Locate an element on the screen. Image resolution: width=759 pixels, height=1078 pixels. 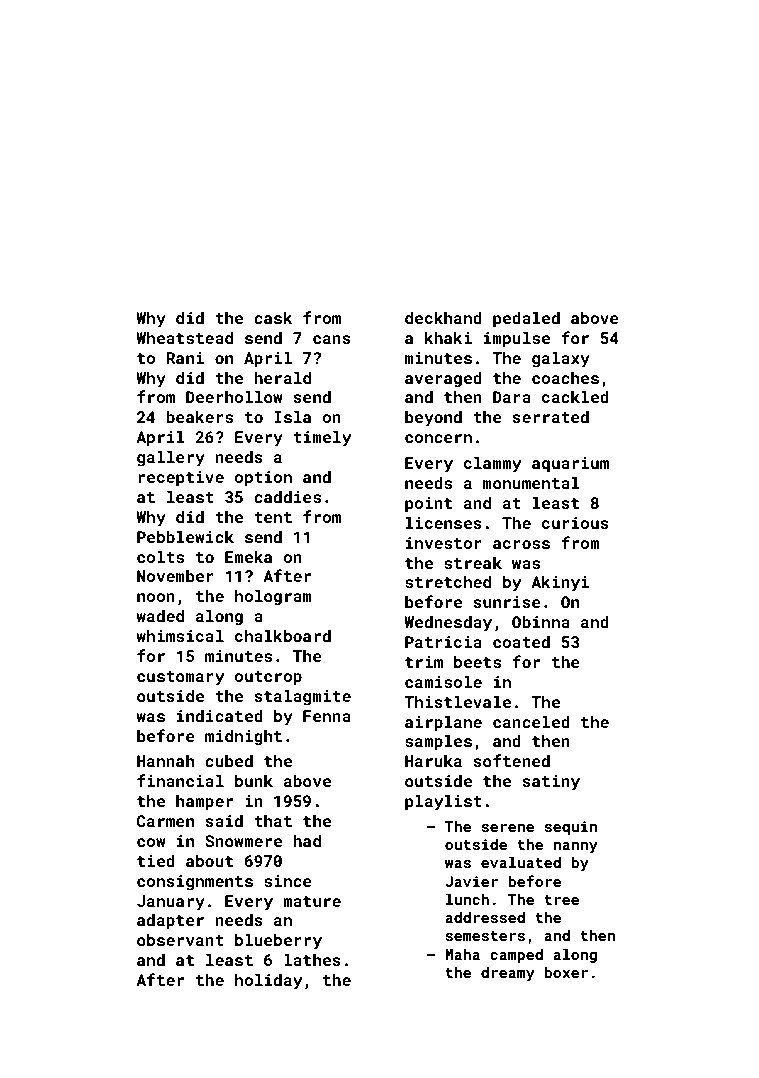
coated is located at coordinates (521, 642).
